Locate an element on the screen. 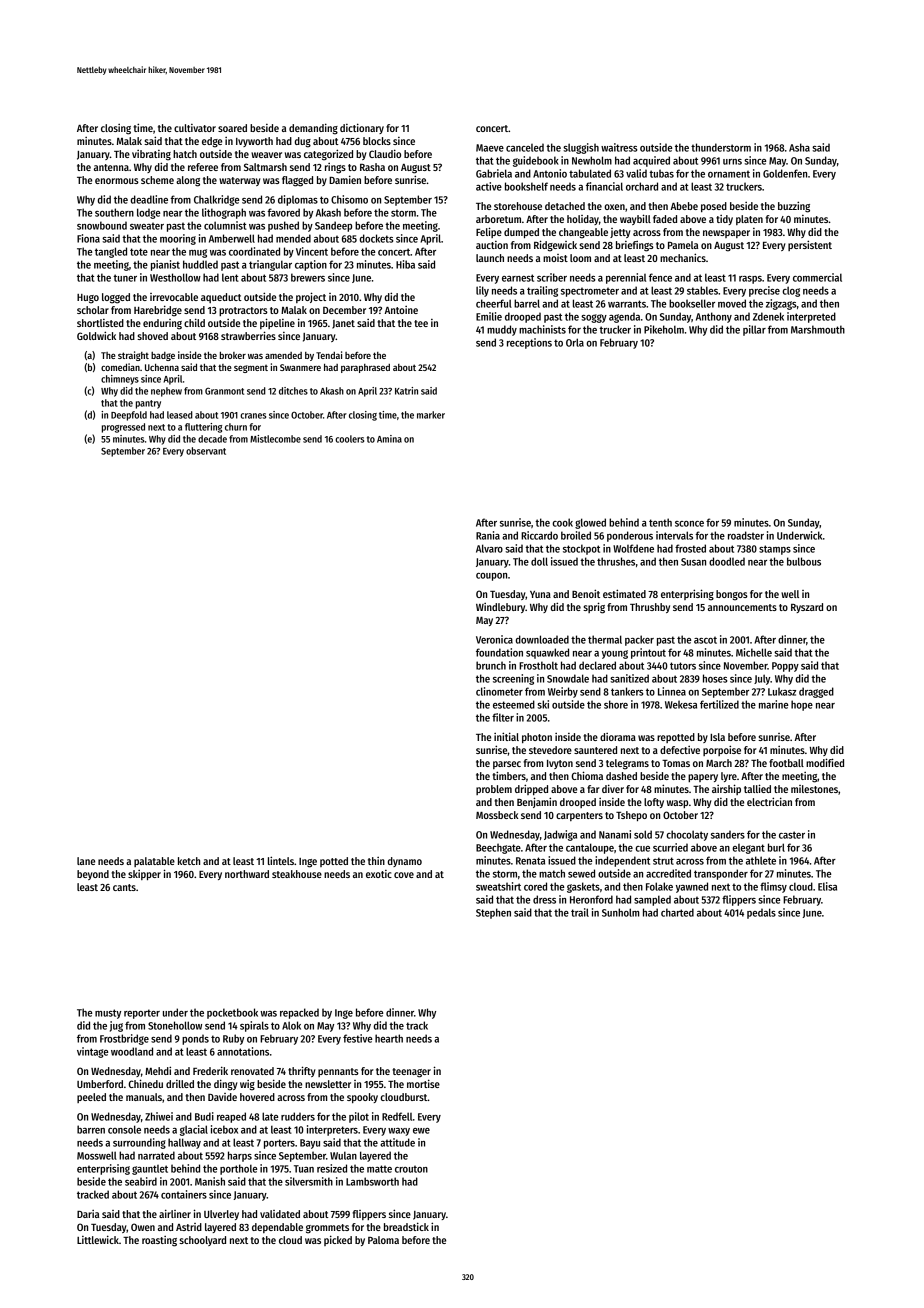 This screenshot has width=924, height=1308. pedals is located at coordinates (761, 913).
